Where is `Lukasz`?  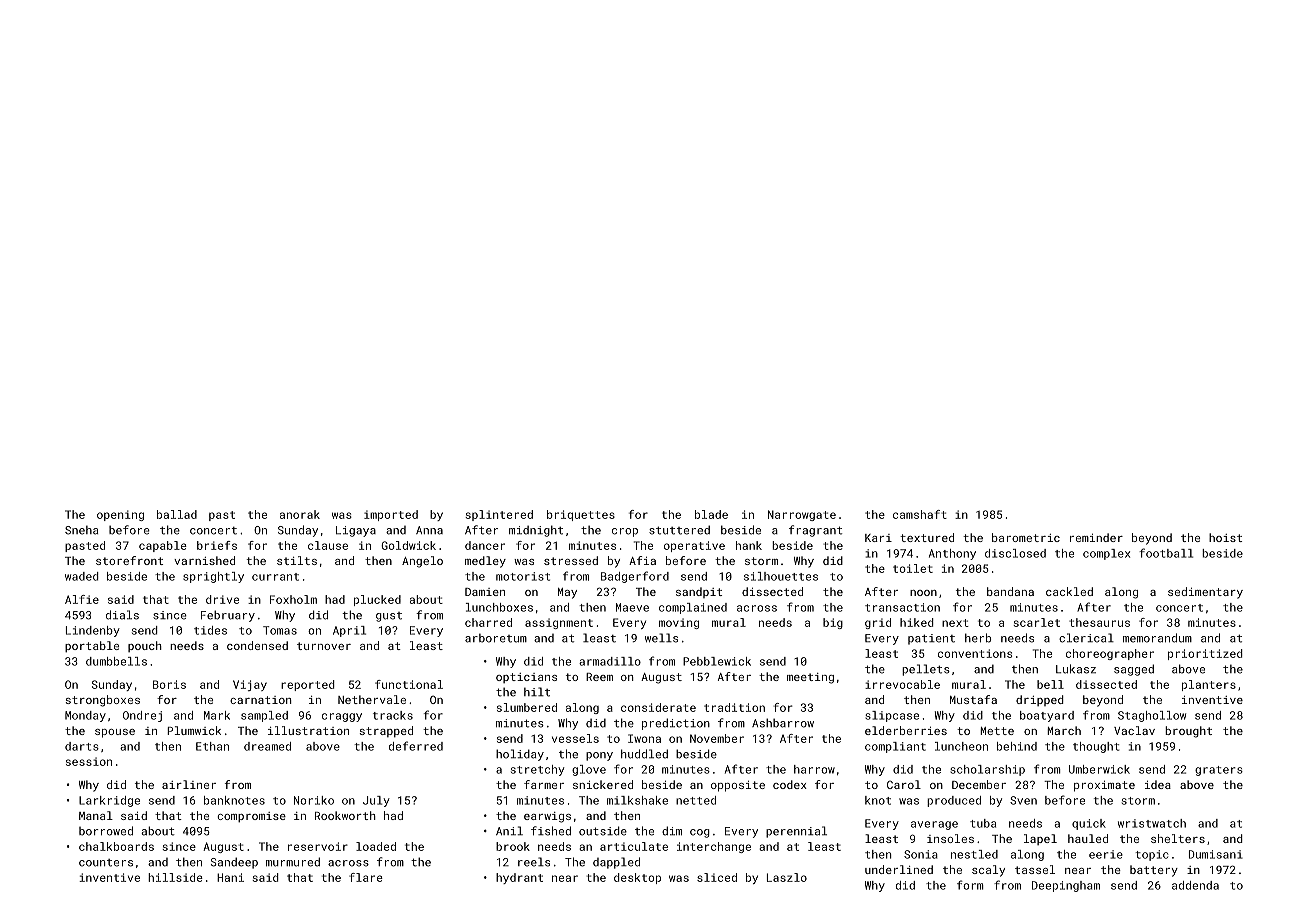 Lukasz is located at coordinates (1076, 669).
